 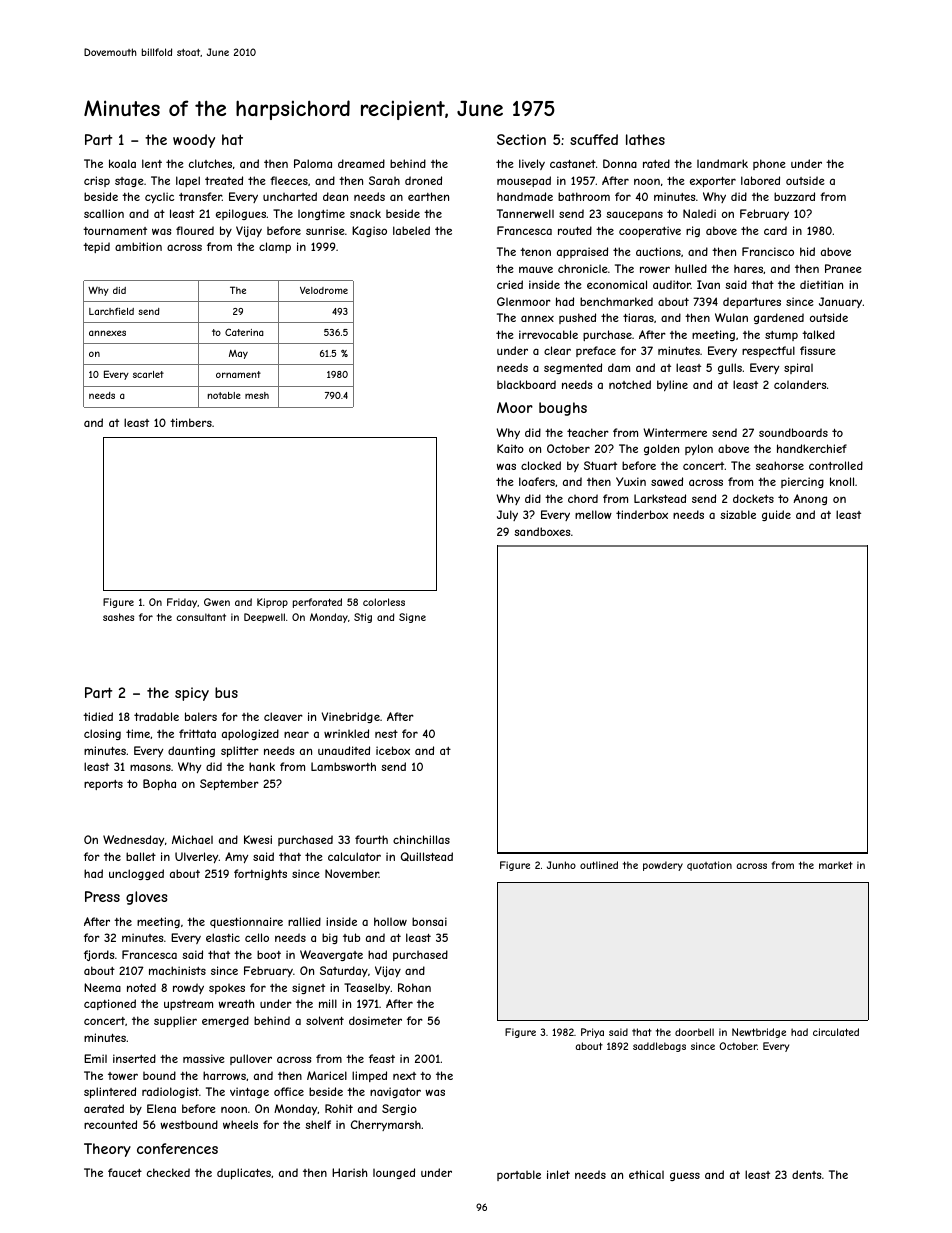 I want to click on byline, so click(x=672, y=386).
